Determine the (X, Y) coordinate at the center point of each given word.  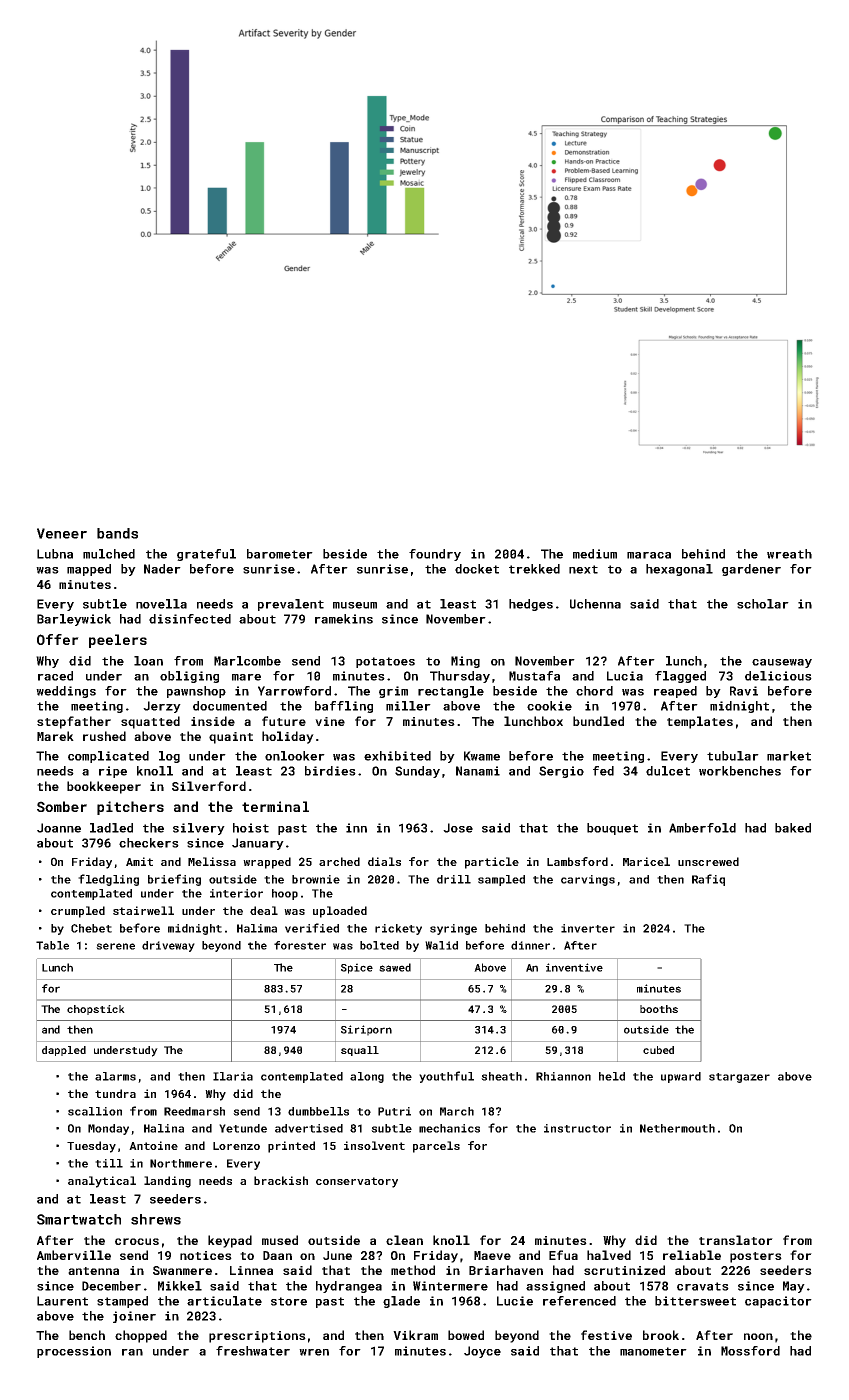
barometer (280, 554)
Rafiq (708, 880)
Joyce (482, 1352)
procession (74, 1352)
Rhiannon (563, 1076)
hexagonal (679, 570)
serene (115, 946)
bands (117, 533)
